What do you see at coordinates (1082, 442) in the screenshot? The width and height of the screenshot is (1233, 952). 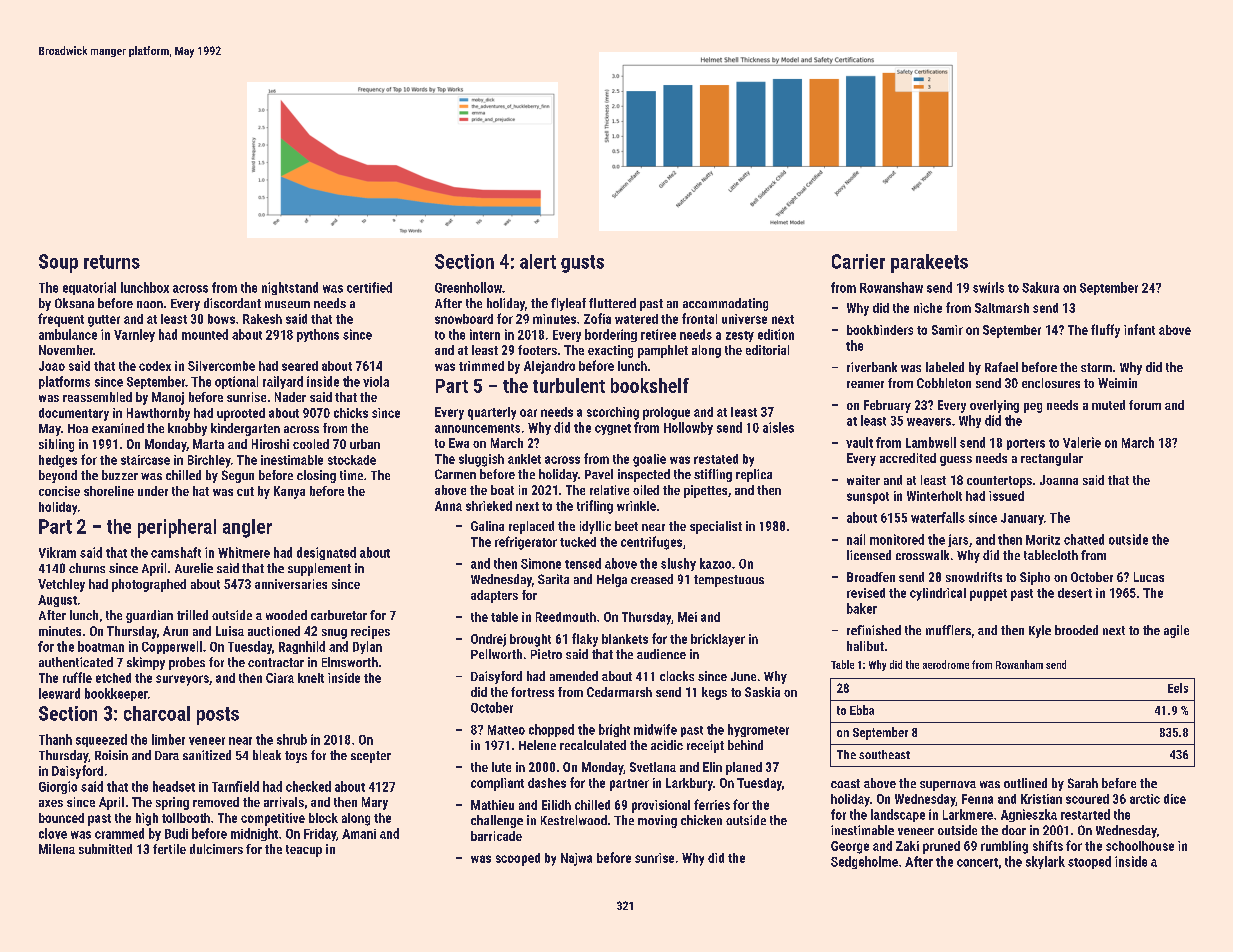 I see `Valerie` at bounding box center [1082, 442].
